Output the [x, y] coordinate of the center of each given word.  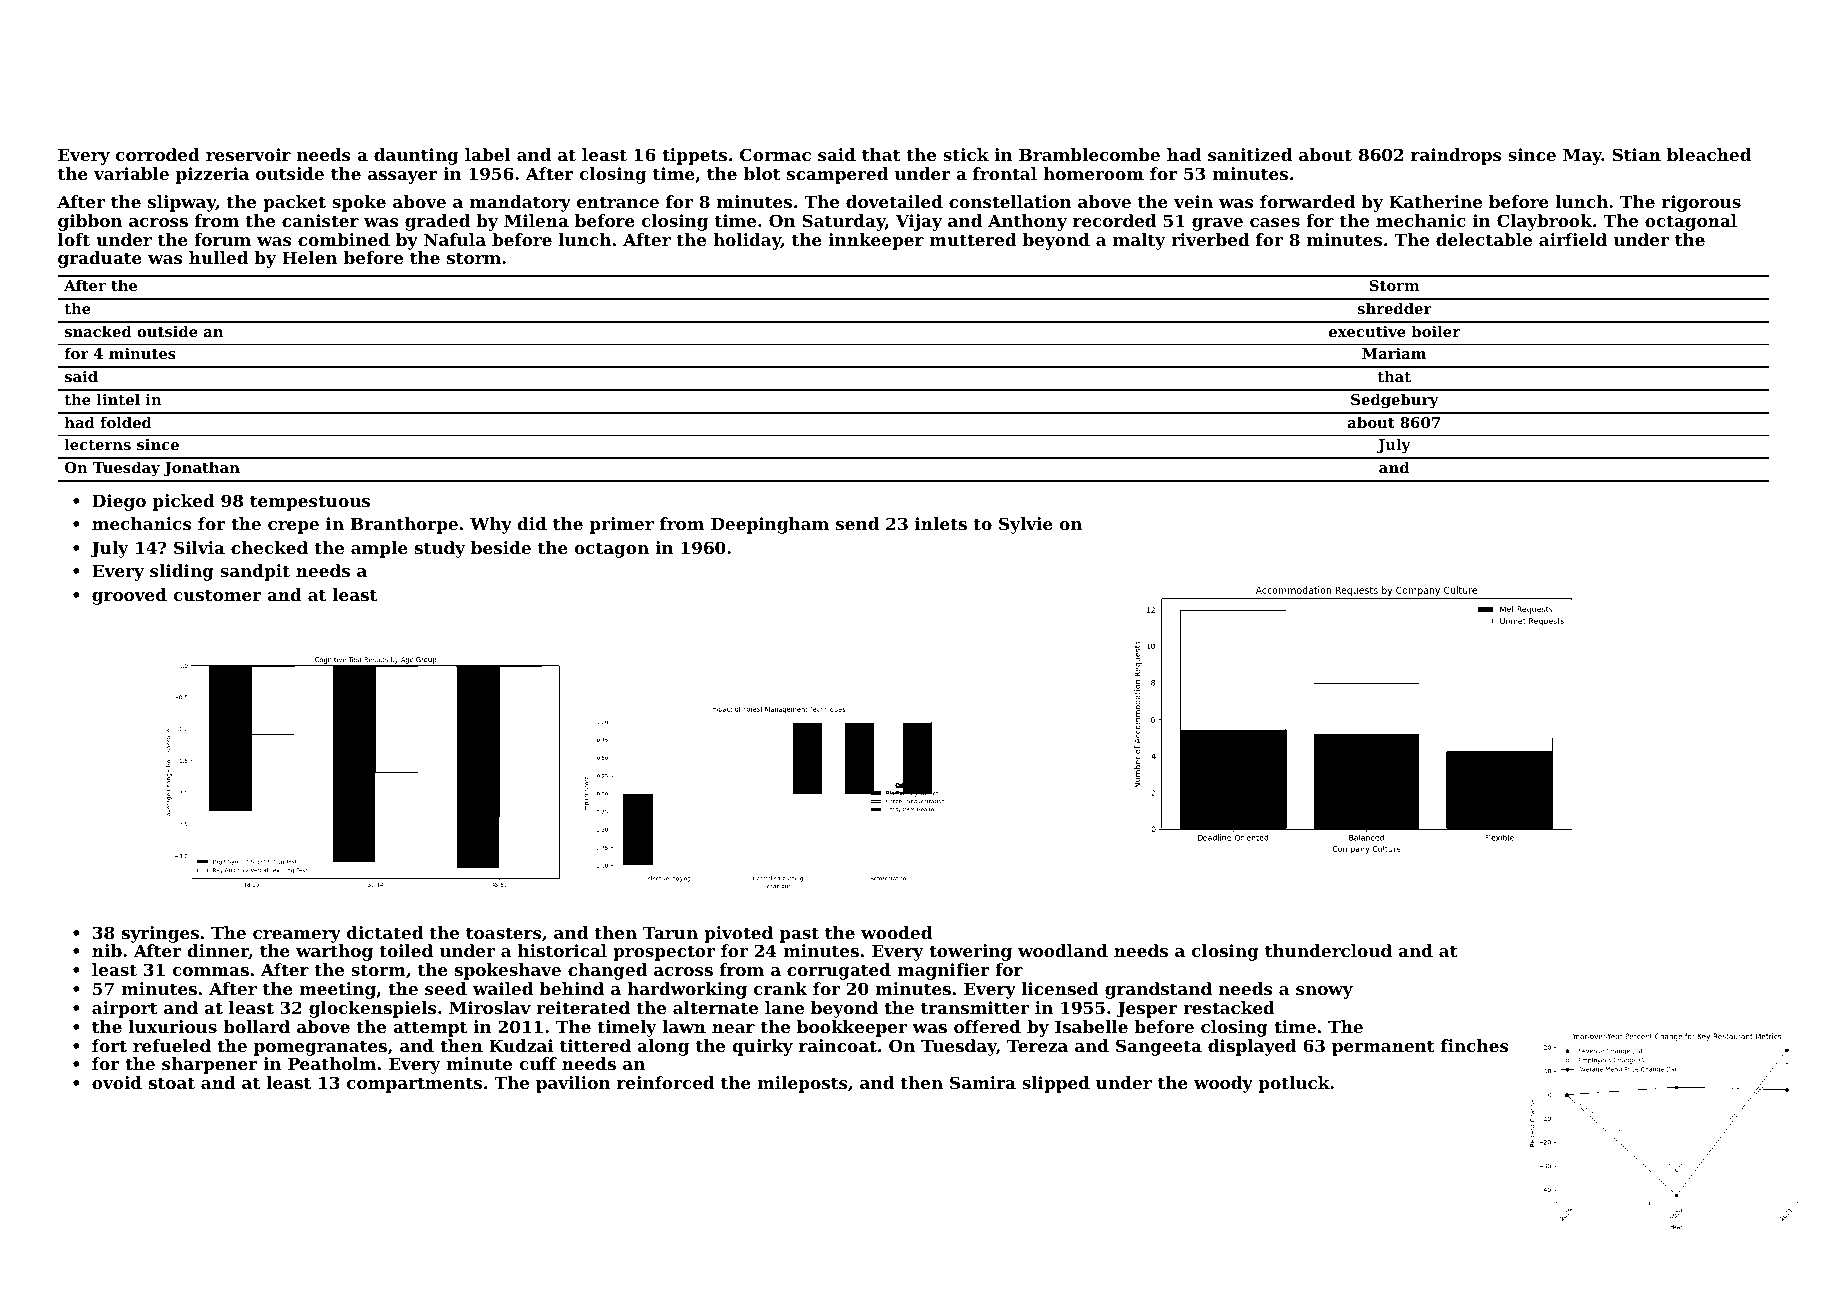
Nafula [455, 239]
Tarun [670, 932]
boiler [1435, 331]
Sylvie [1026, 525]
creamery [297, 936]
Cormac [775, 154]
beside [501, 547]
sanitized [1250, 154]
